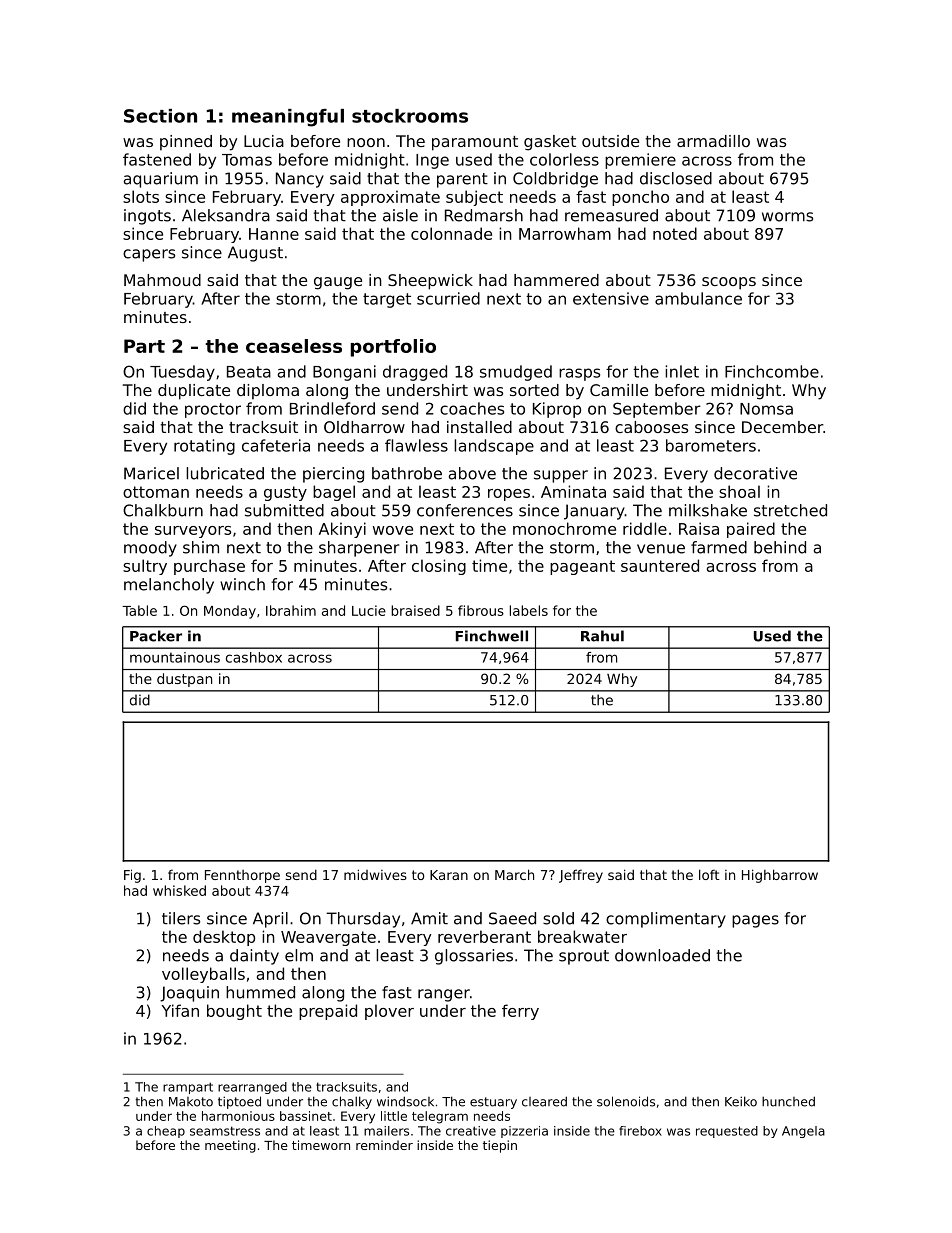  I want to click on approximate, so click(390, 198).
